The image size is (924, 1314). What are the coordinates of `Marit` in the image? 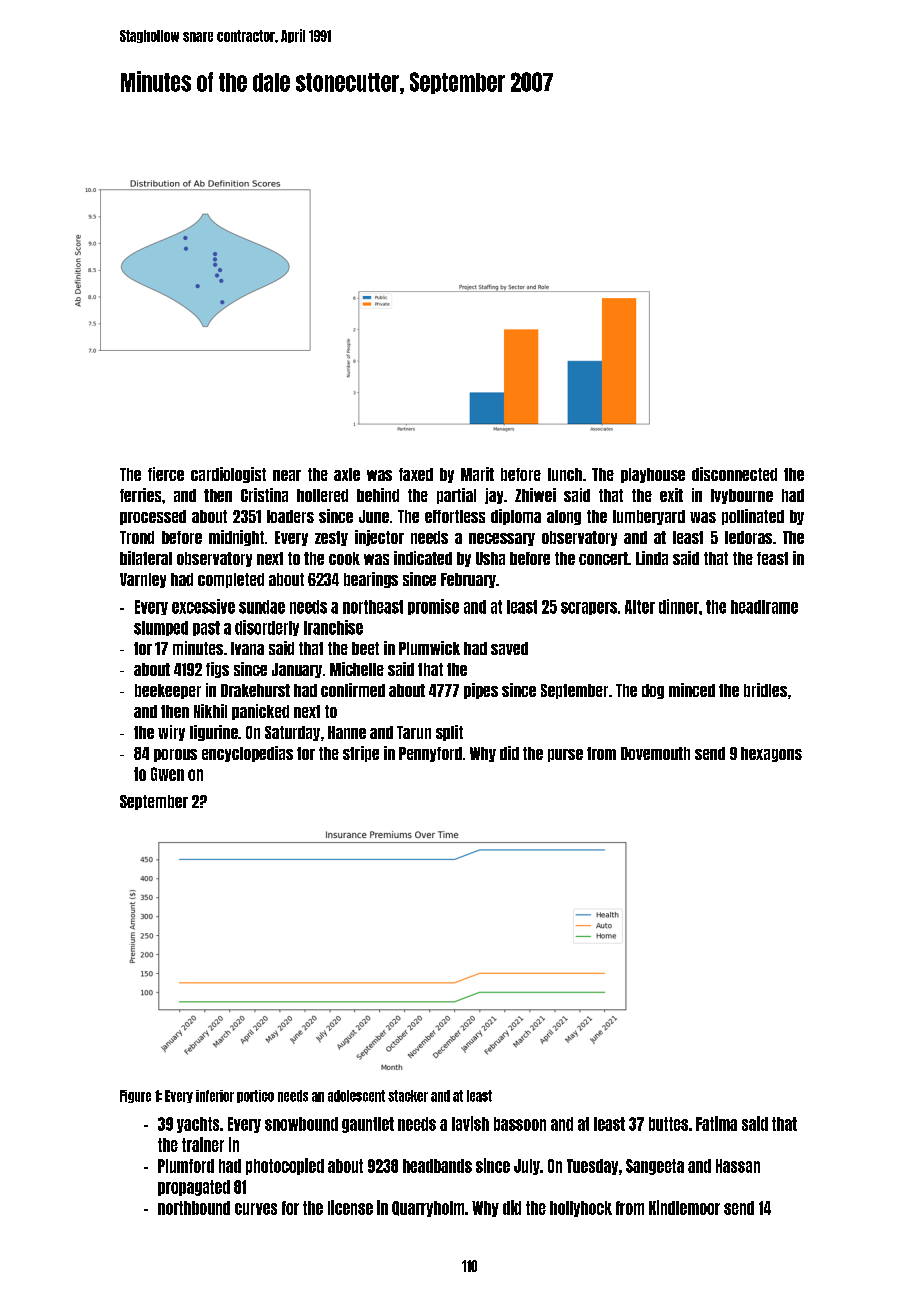 It's located at (477, 474).
